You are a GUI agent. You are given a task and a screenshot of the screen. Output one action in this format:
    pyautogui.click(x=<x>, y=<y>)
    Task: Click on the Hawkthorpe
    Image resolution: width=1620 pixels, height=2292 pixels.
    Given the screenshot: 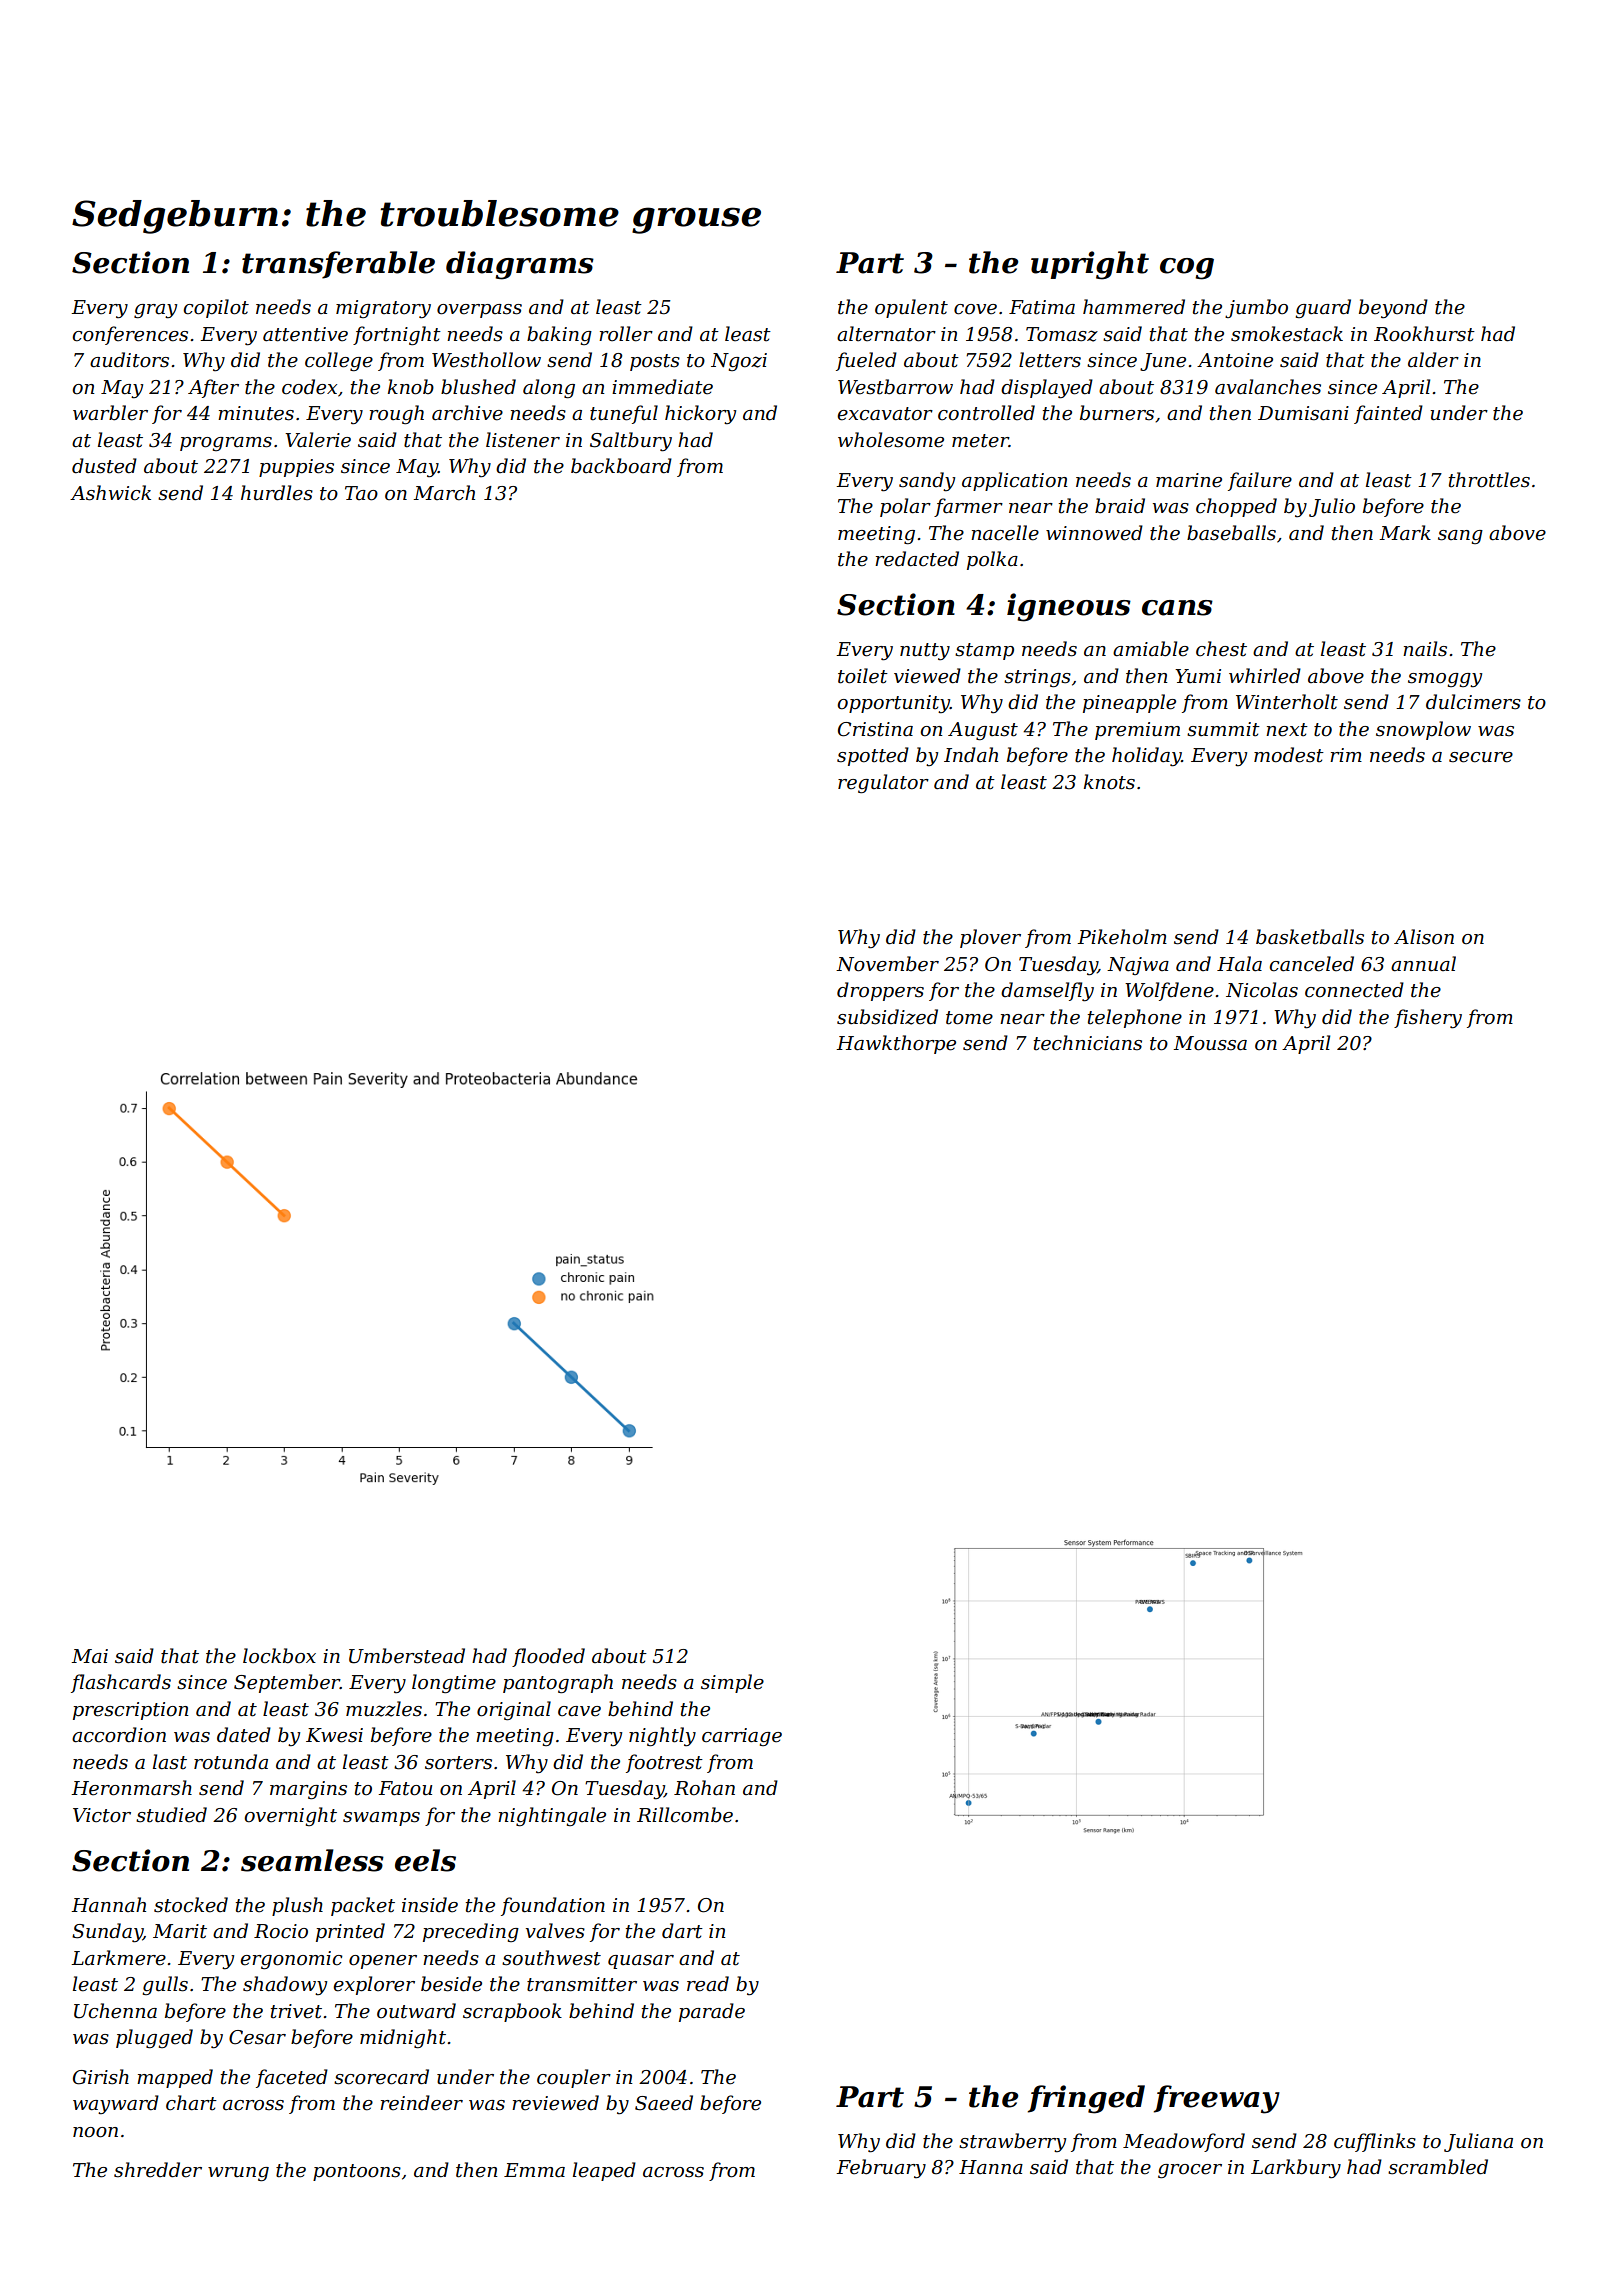 What is the action you would take?
    pyautogui.click(x=896, y=1044)
